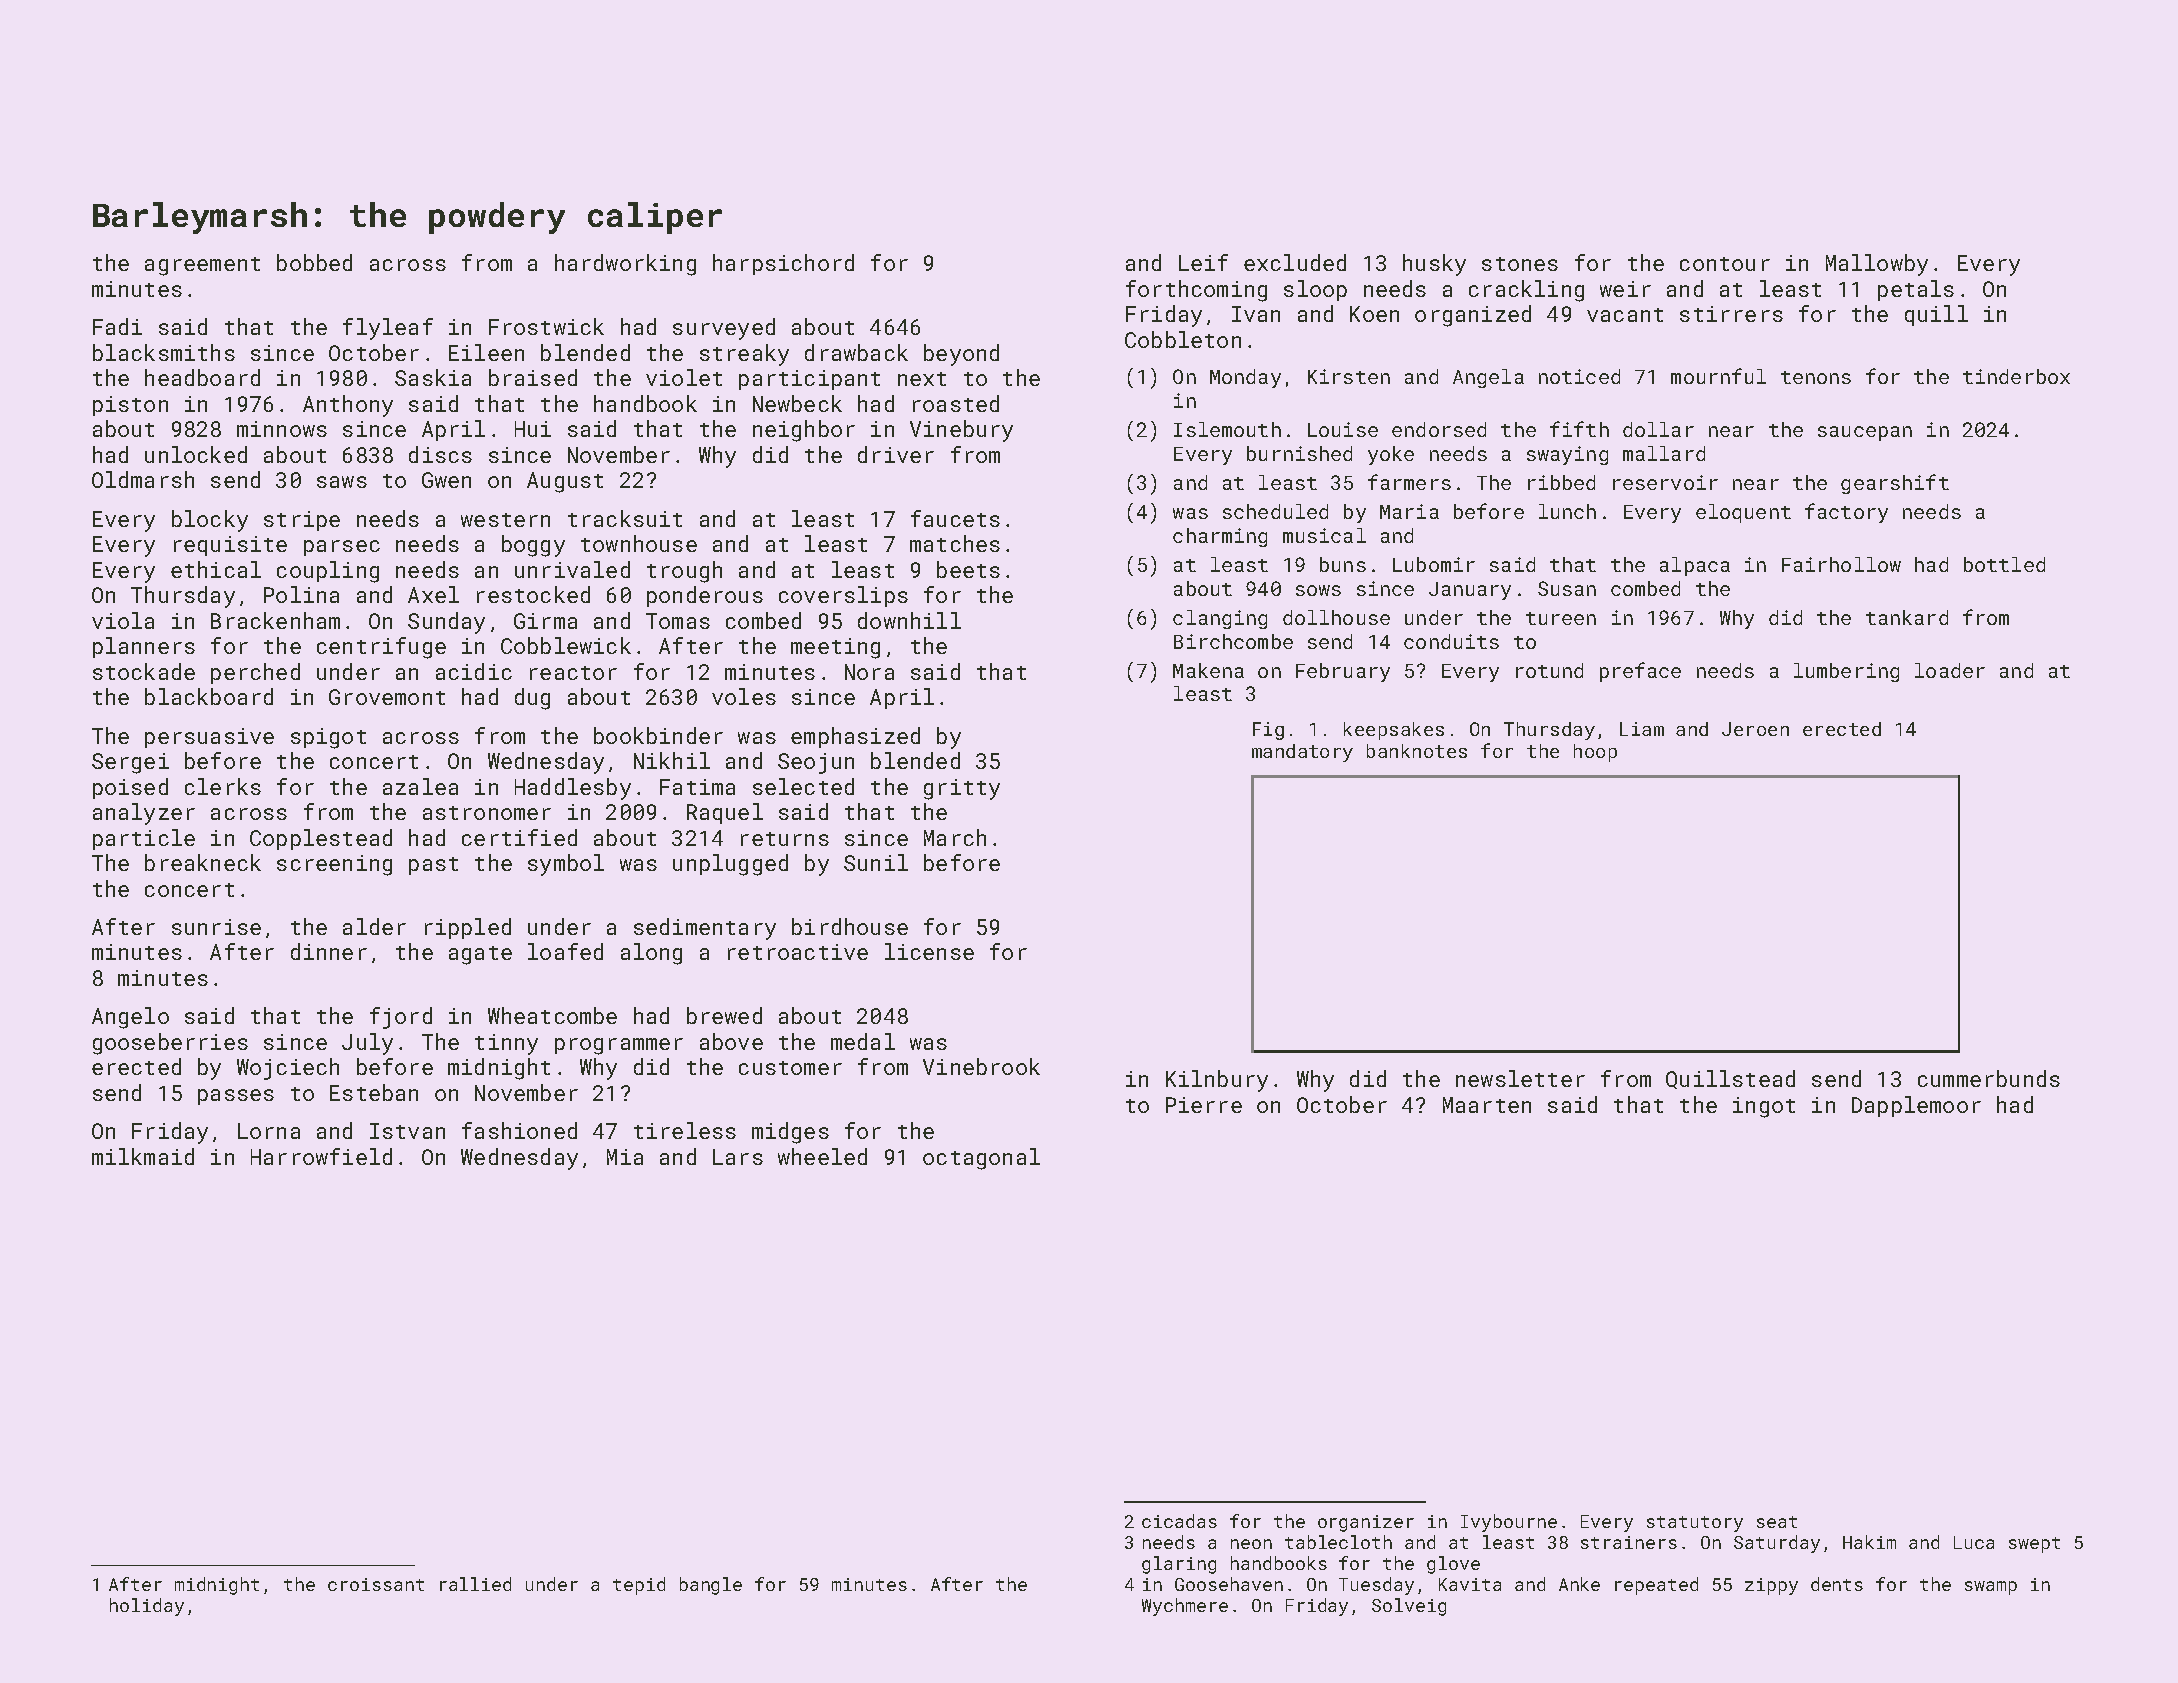 This document has height=1683, width=2178. What do you see at coordinates (981, 1066) in the document?
I see `Vinebrook` at bounding box center [981, 1066].
